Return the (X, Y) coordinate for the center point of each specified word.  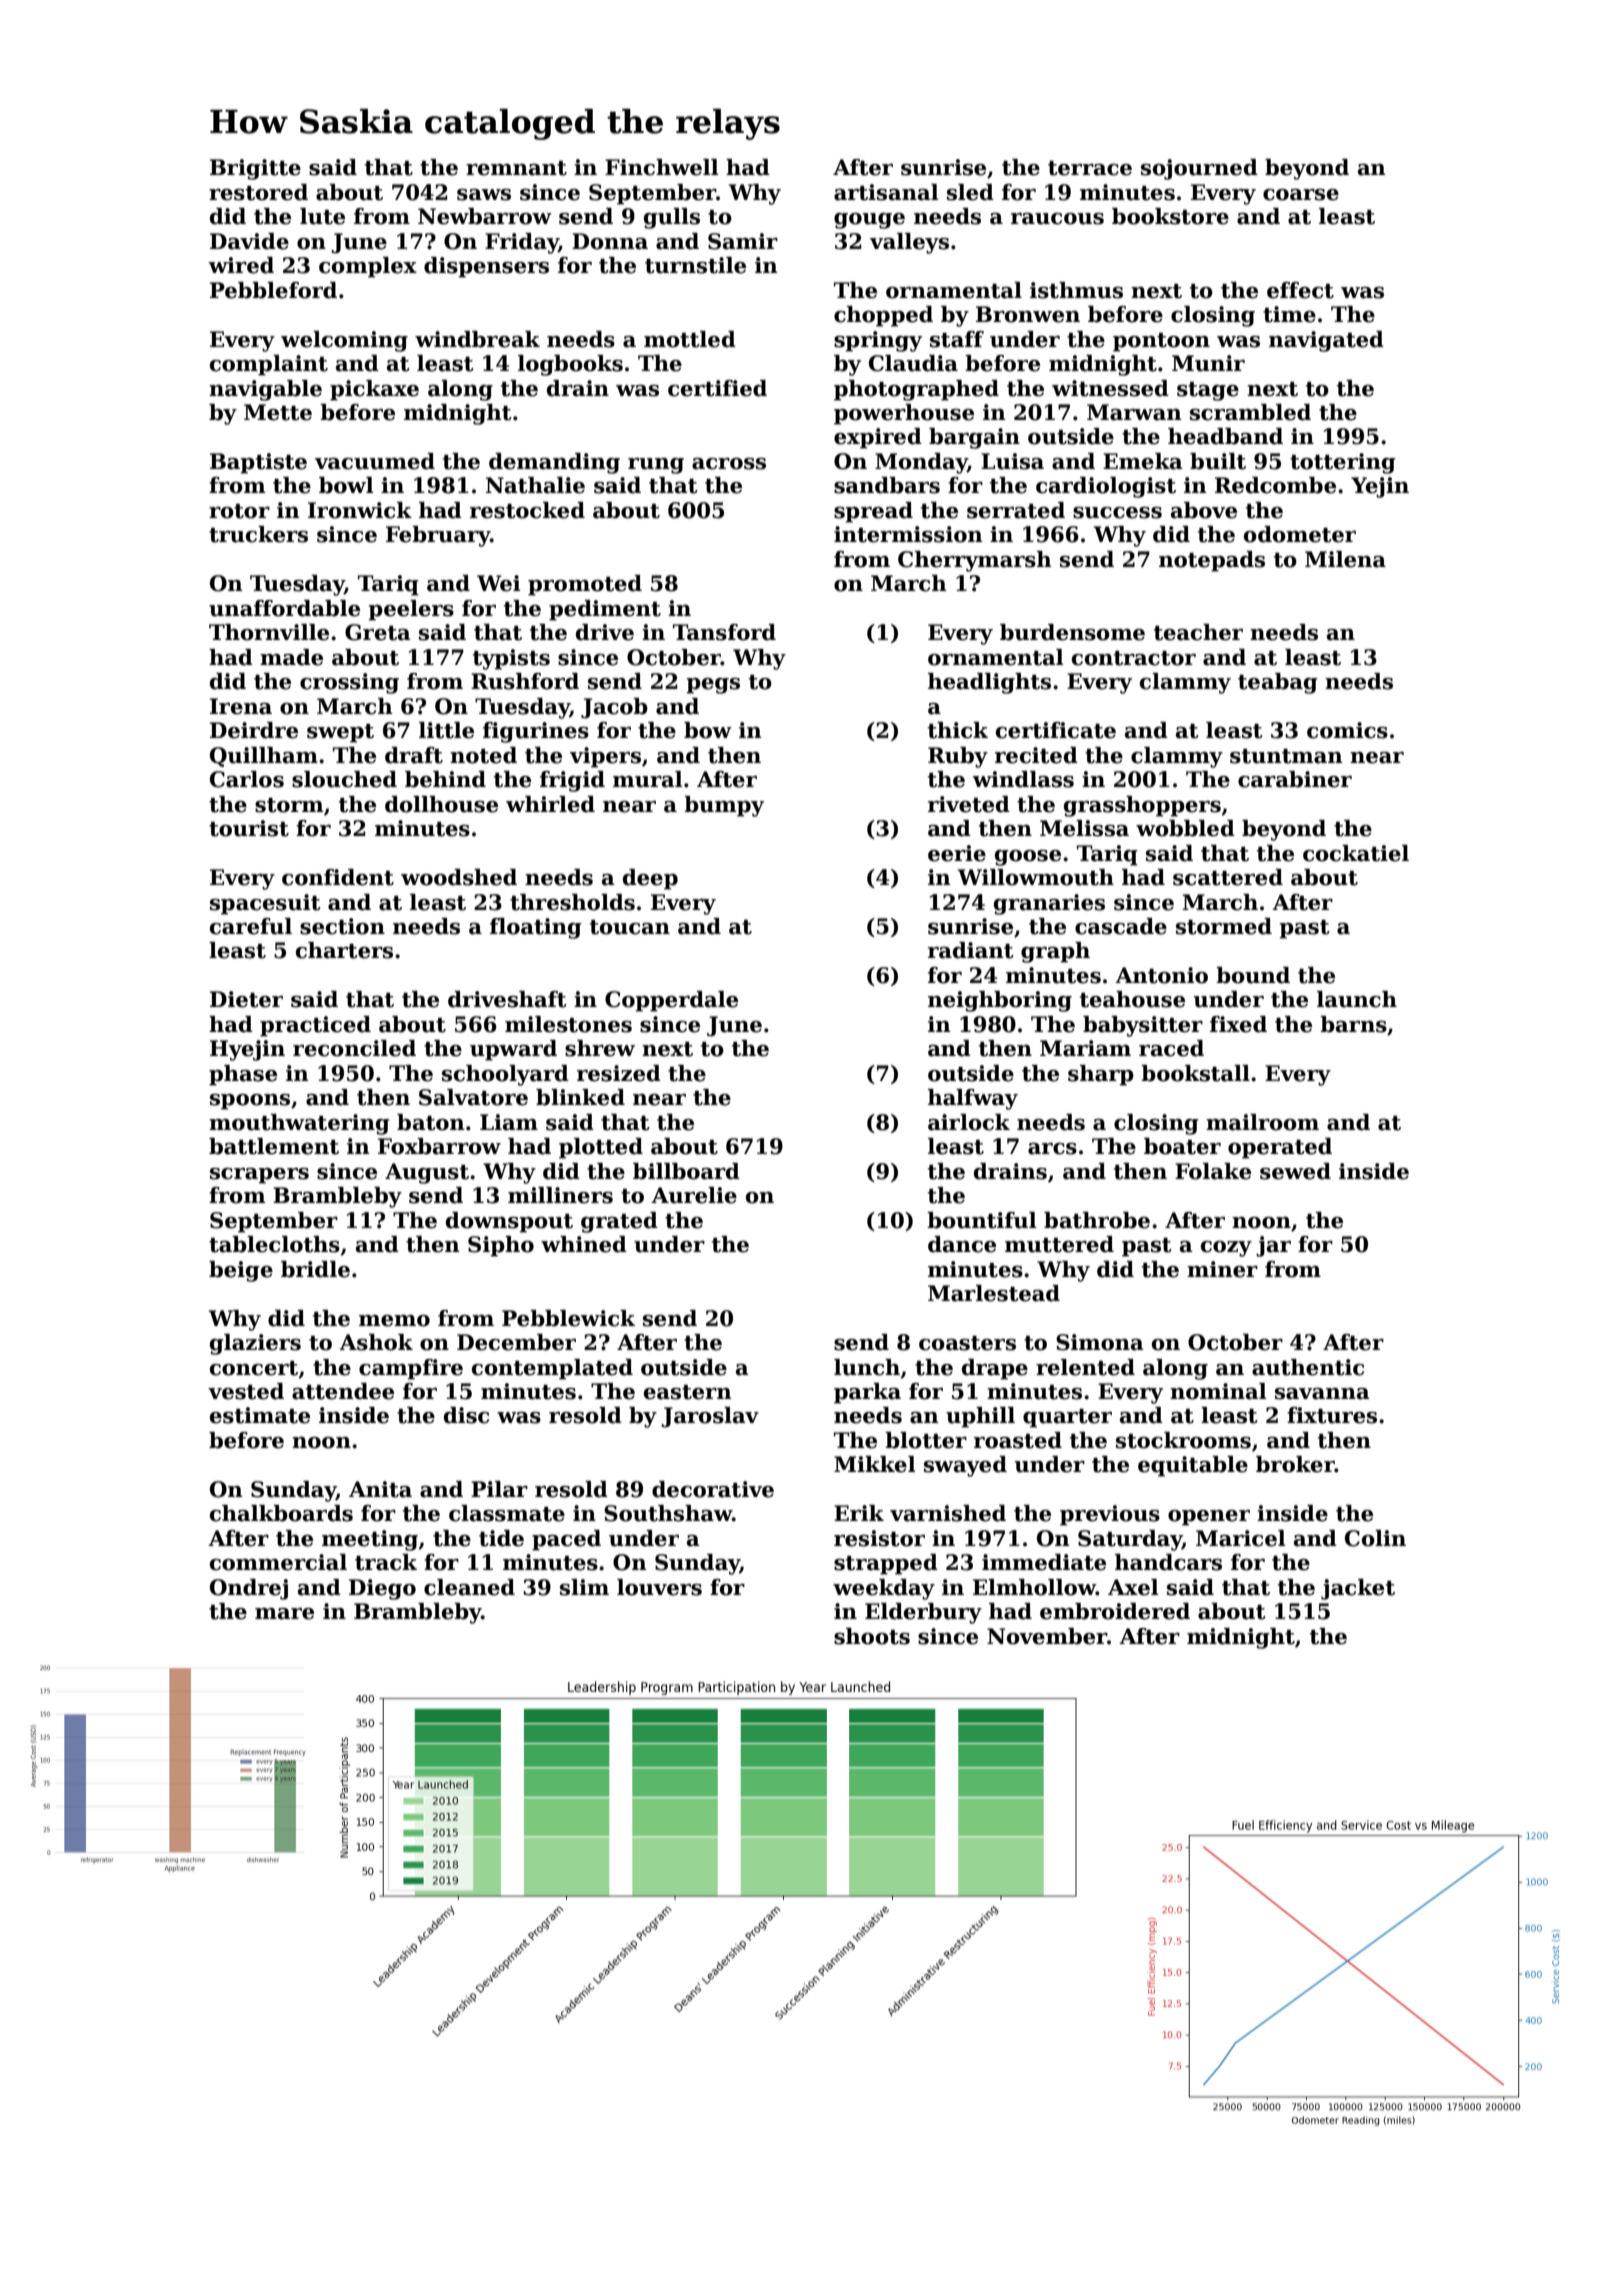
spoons (250, 1102)
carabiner (1295, 779)
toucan (630, 927)
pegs (713, 686)
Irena (241, 706)
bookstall (1195, 1073)
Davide (249, 241)
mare (284, 1614)
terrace (1090, 168)
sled (970, 192)
